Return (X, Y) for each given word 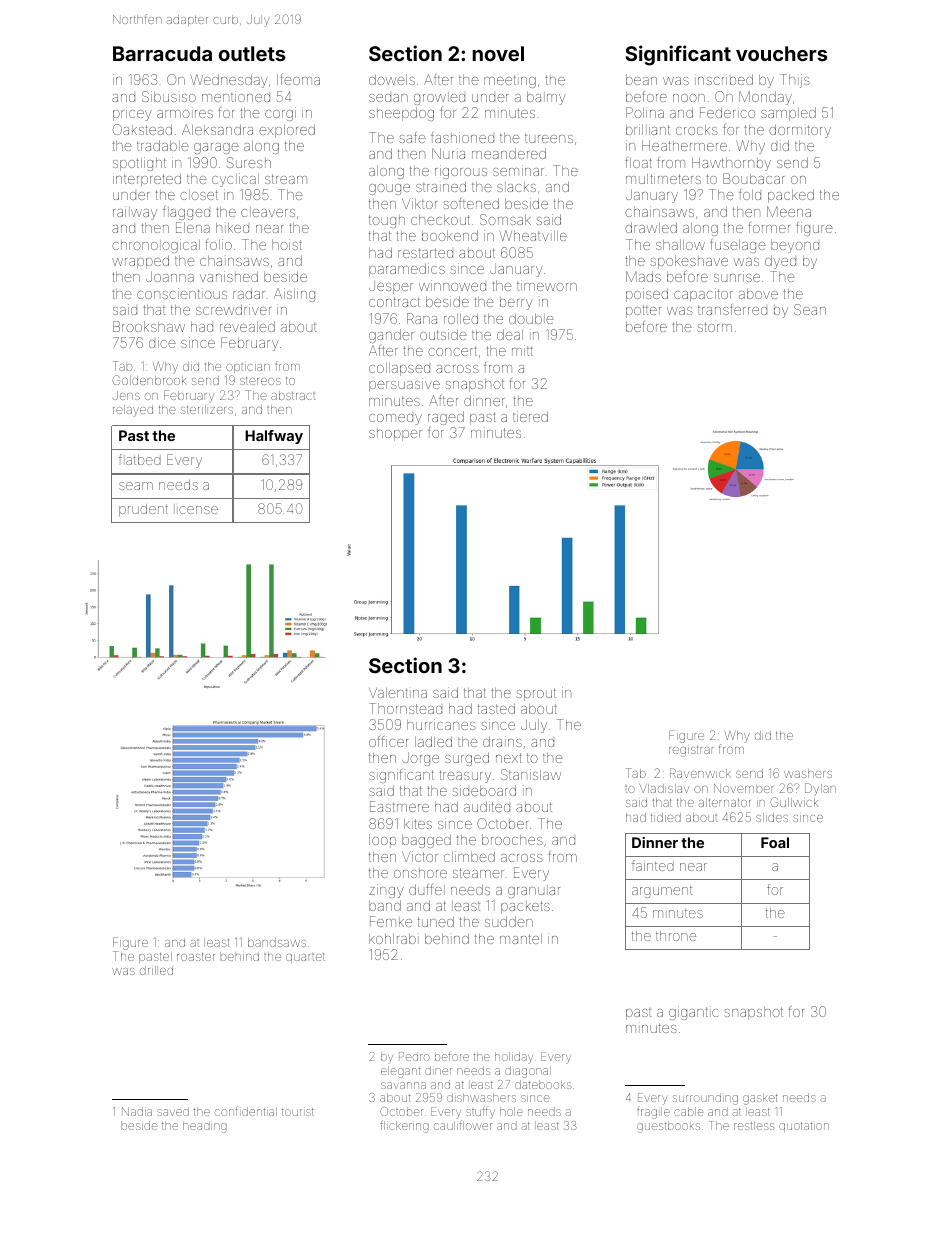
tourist (298, 1112)
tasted (496, 708)
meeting (510, 81)
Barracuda (162, 53)
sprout (536, 694)
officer (388, 741)
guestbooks (668, 1127)
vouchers (781, 53)
